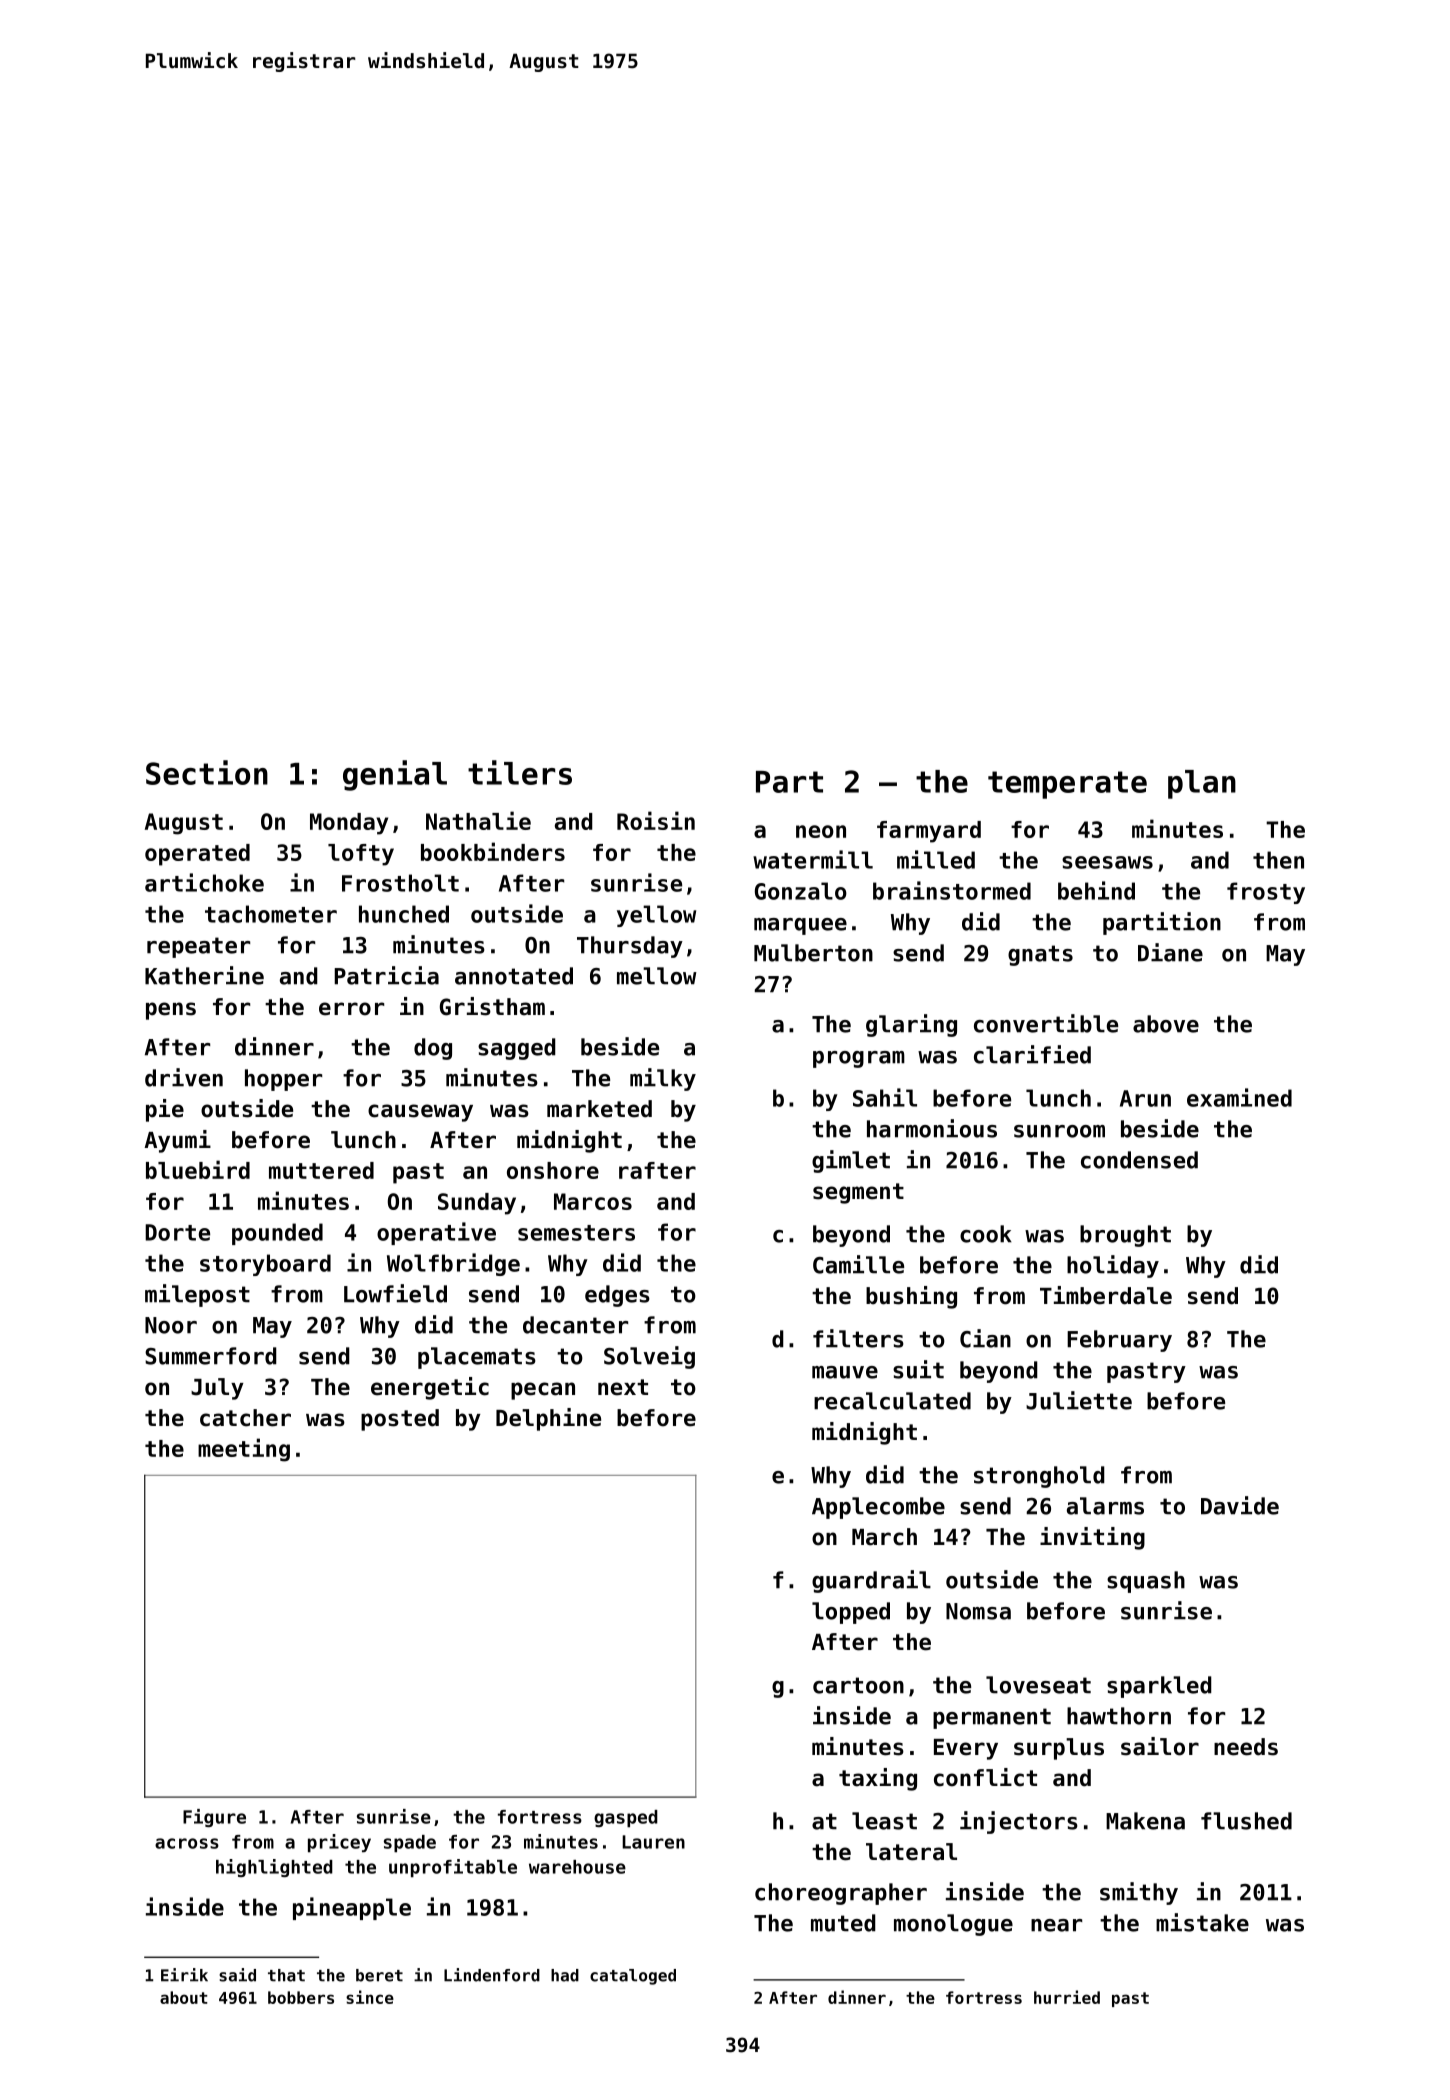  Describe the element at coordinates (1246, 1747) in the screenshot. I see `needs` at that location.
